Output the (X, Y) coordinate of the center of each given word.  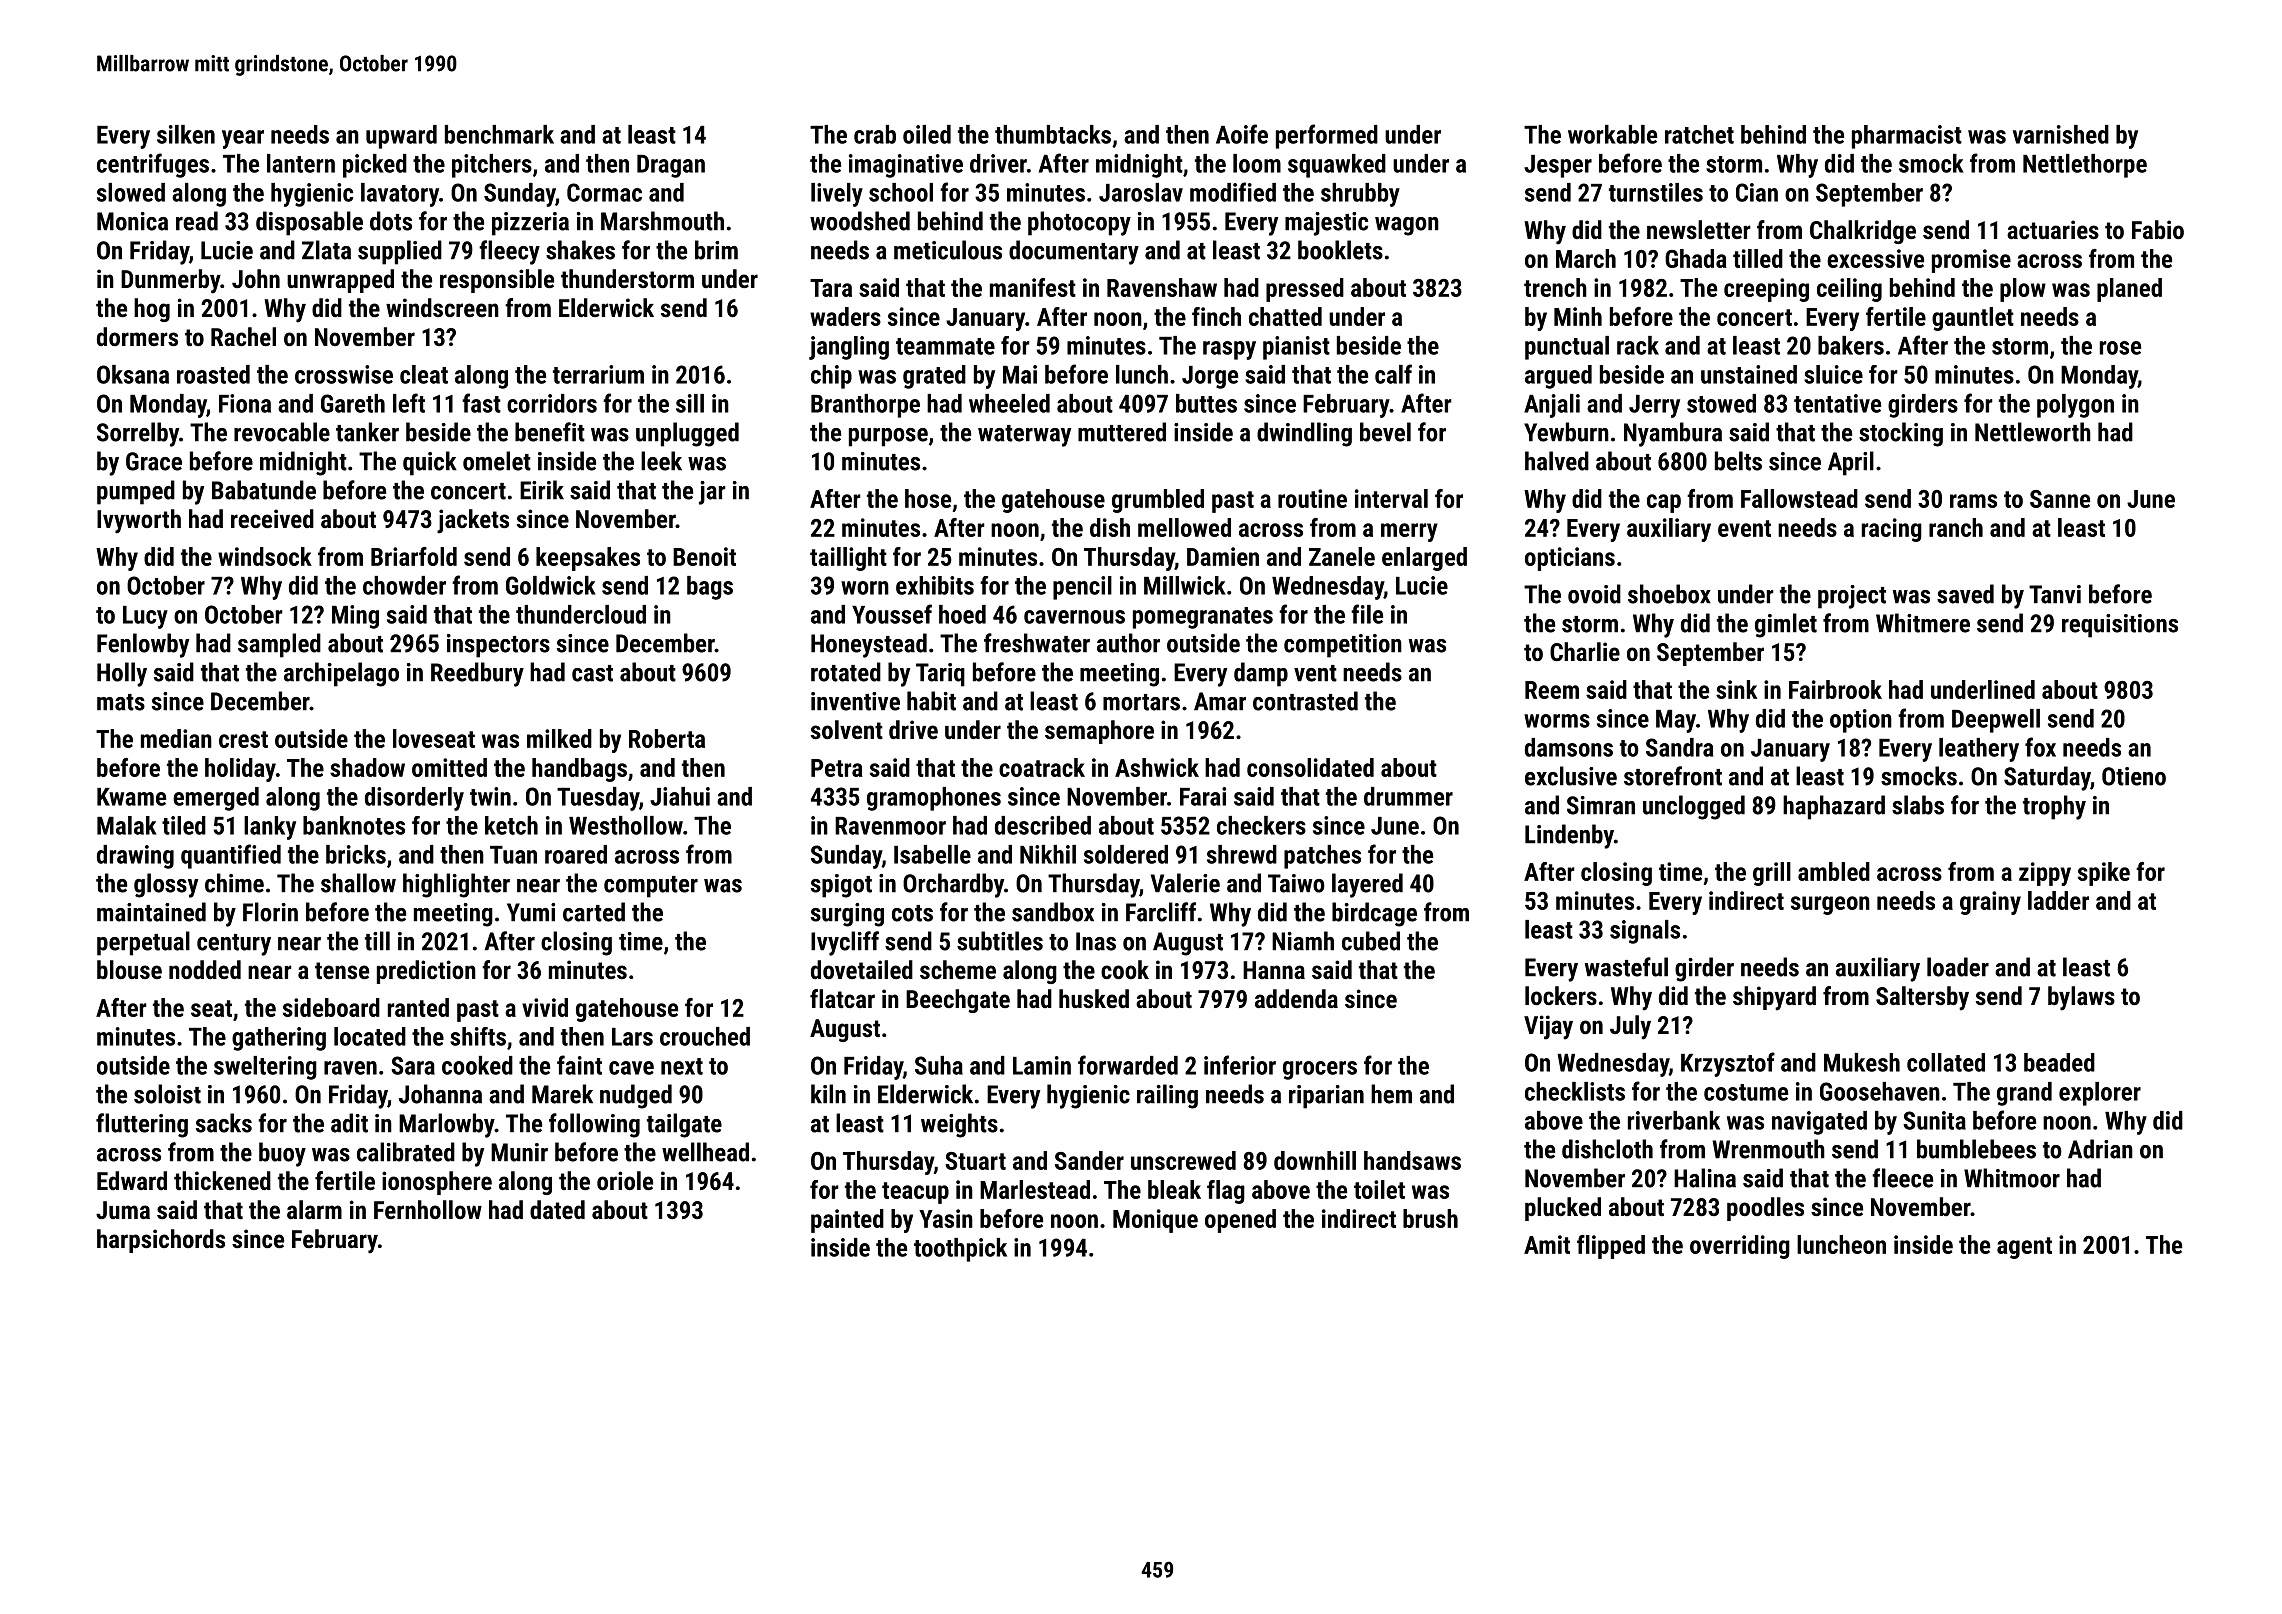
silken (186, 134)
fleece (1902, 1178)
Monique (1155, 1221)
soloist (167, 1094)
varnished (2061, 134)
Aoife (1242, 134)
